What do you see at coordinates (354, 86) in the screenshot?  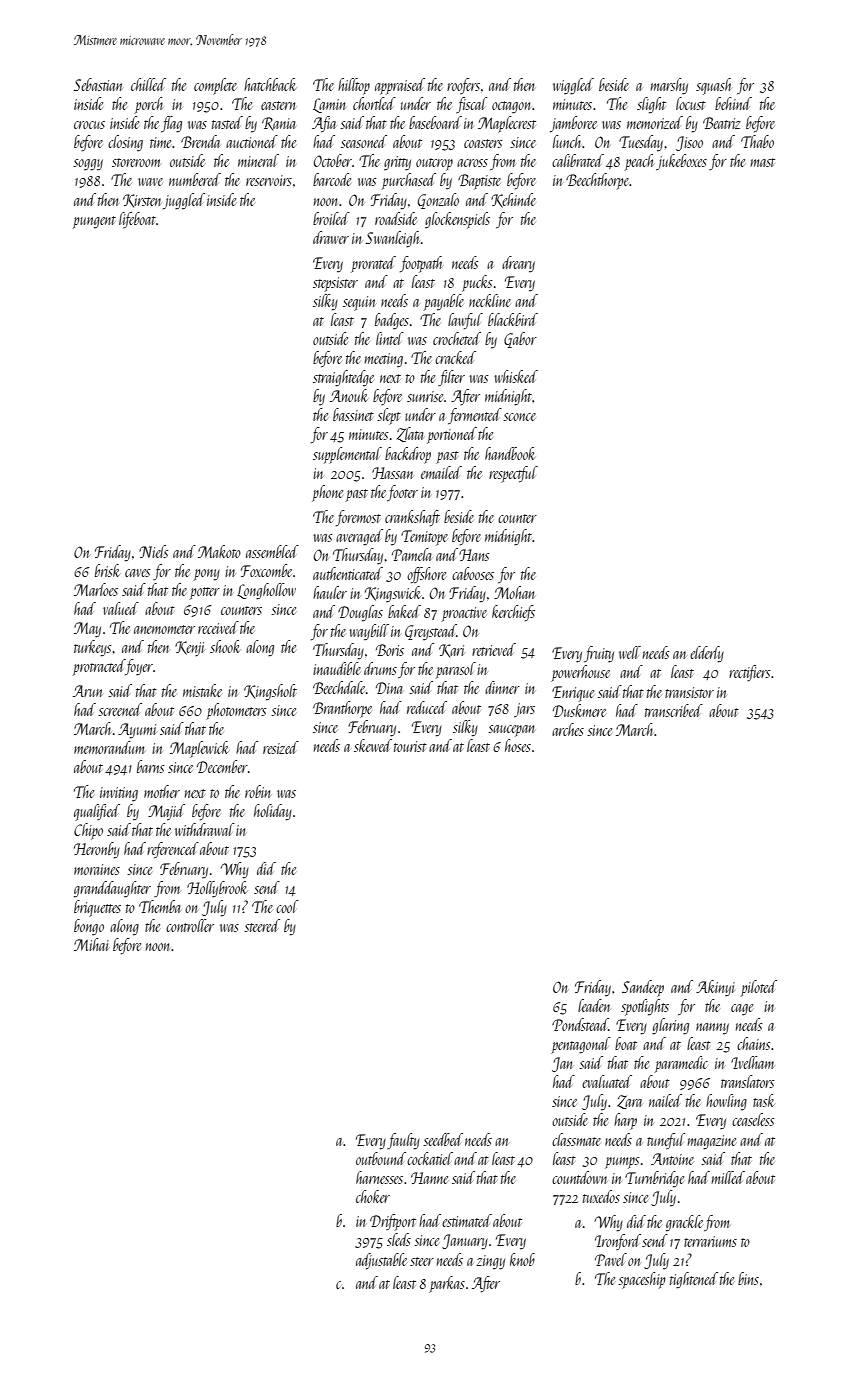 I see `hilltop` at bounding box center [354, 86].
